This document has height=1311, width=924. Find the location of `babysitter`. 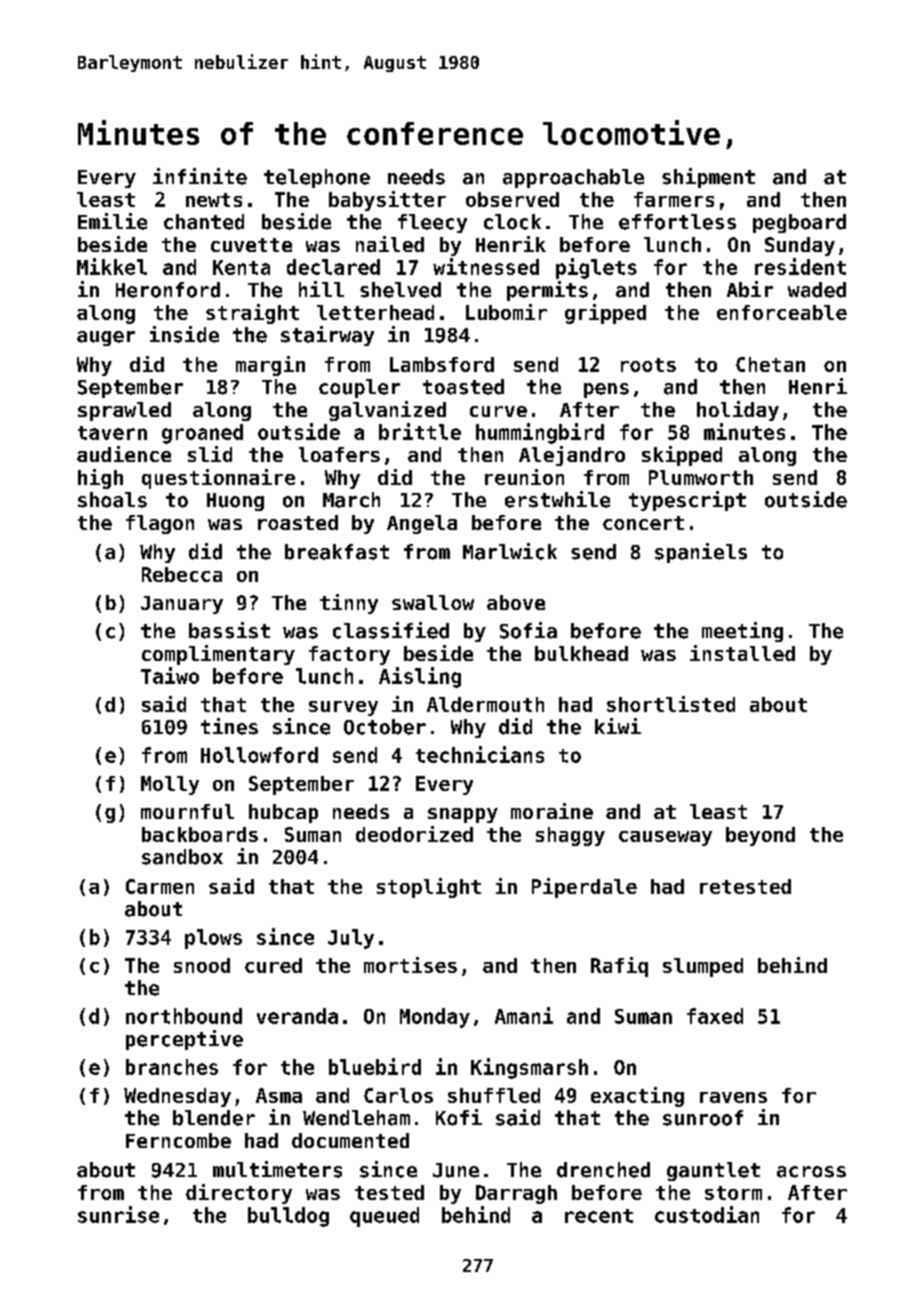

babysitter is located at coordinates (387, 201).
